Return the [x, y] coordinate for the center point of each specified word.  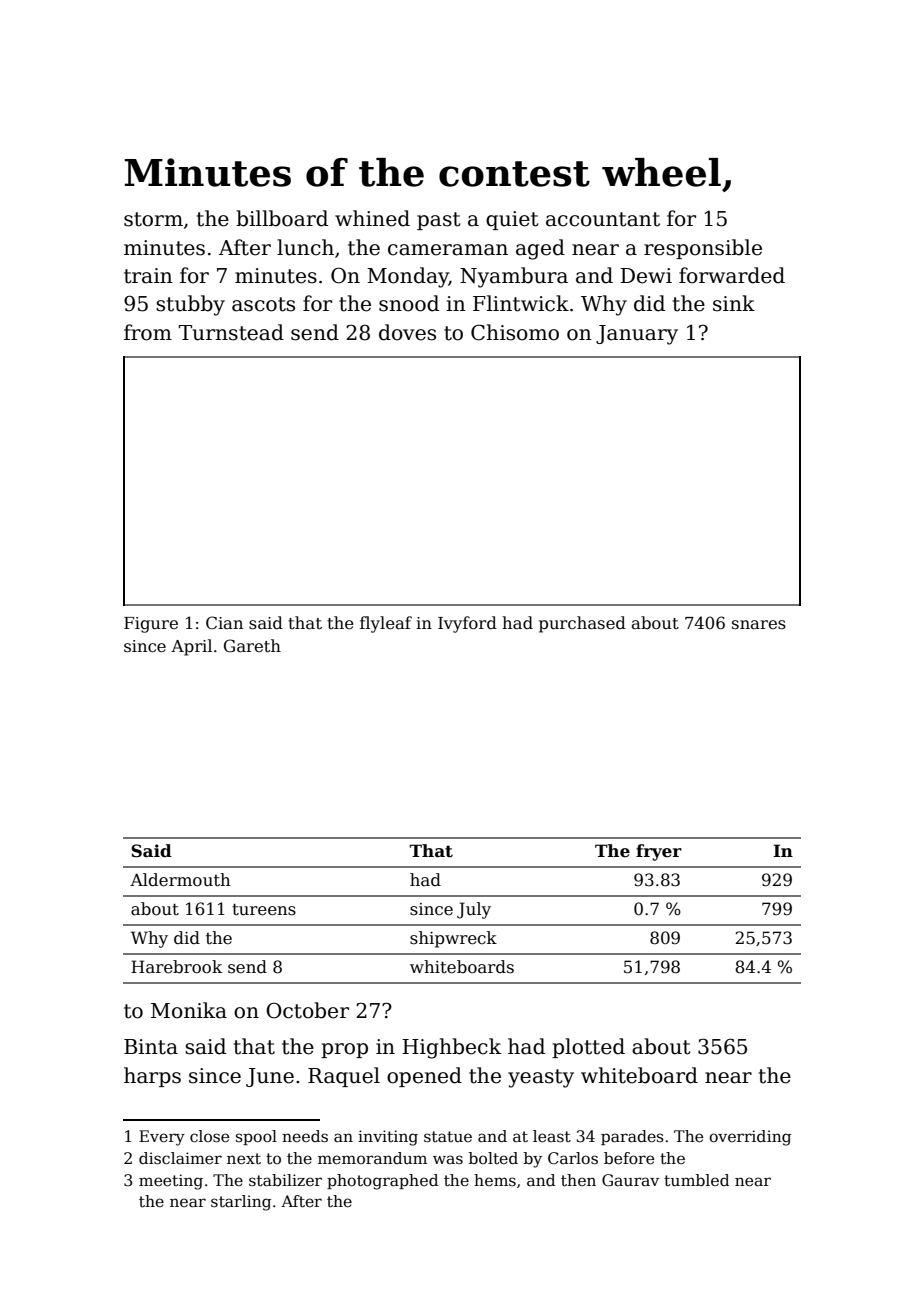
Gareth [252, 645]
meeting [171, 1182]
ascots [263, 304]
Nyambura [514, 277]
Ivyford [467, 624]
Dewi [646, 276]
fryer [659, 852]
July [474, 910]
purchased [582, 624]
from [148, 332]
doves [407, 332]
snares [759, 624]
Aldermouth [180, 880]
